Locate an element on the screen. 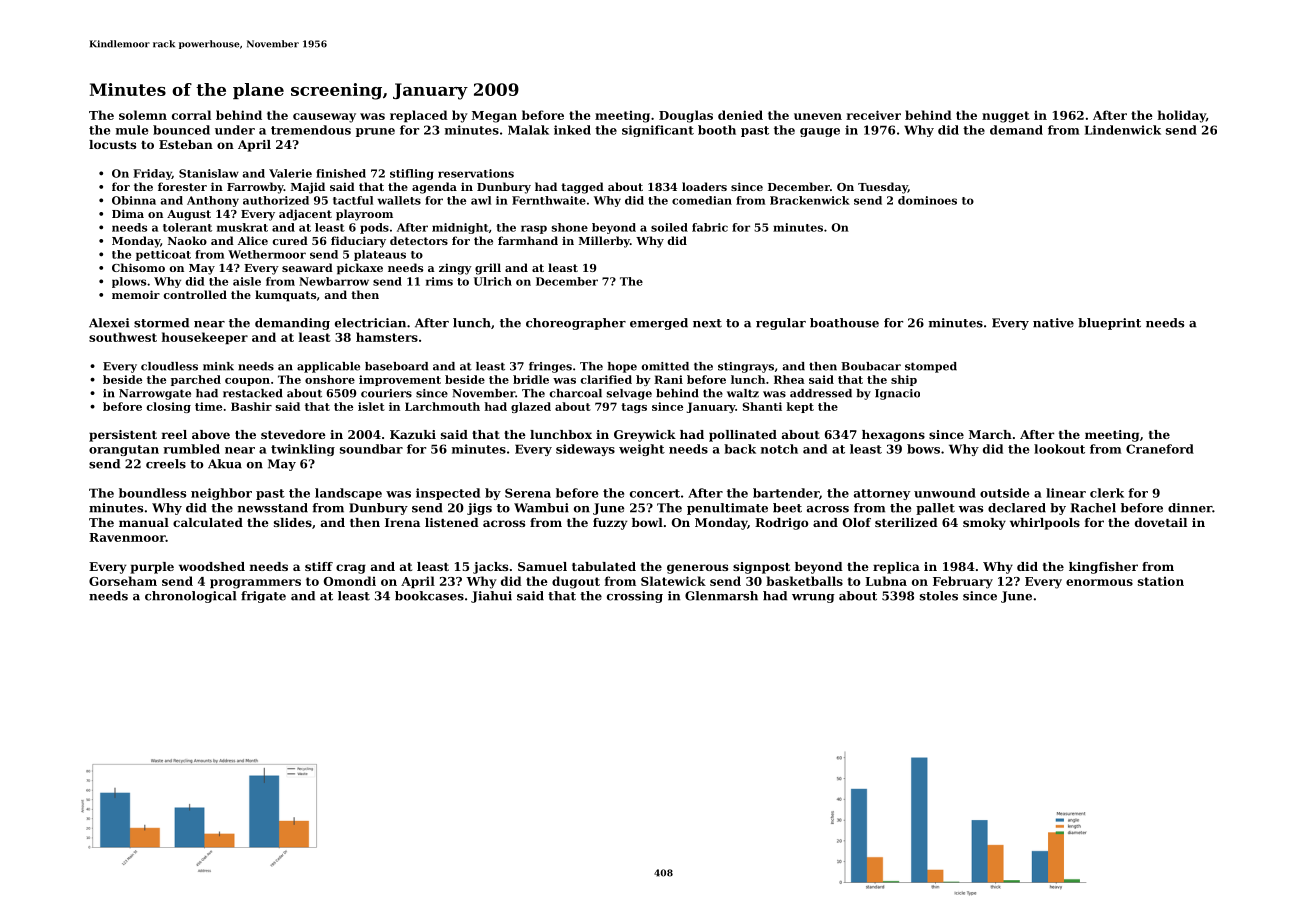 The height and width of the screenshot is (924, 1308). holiday is located at coordinates (1182, 116).
